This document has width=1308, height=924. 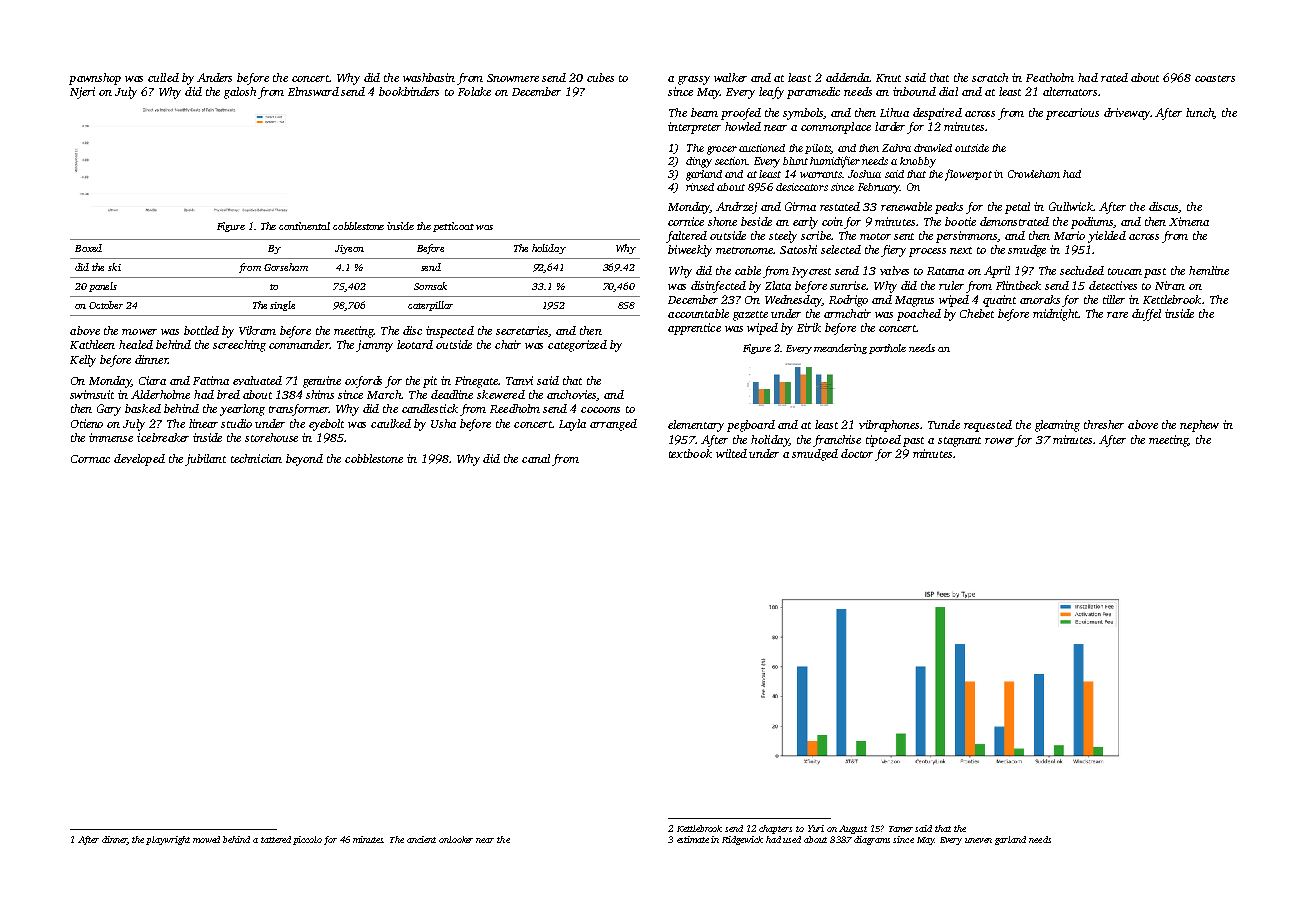 I want to click on mowed, so click(x=206, y=839).
